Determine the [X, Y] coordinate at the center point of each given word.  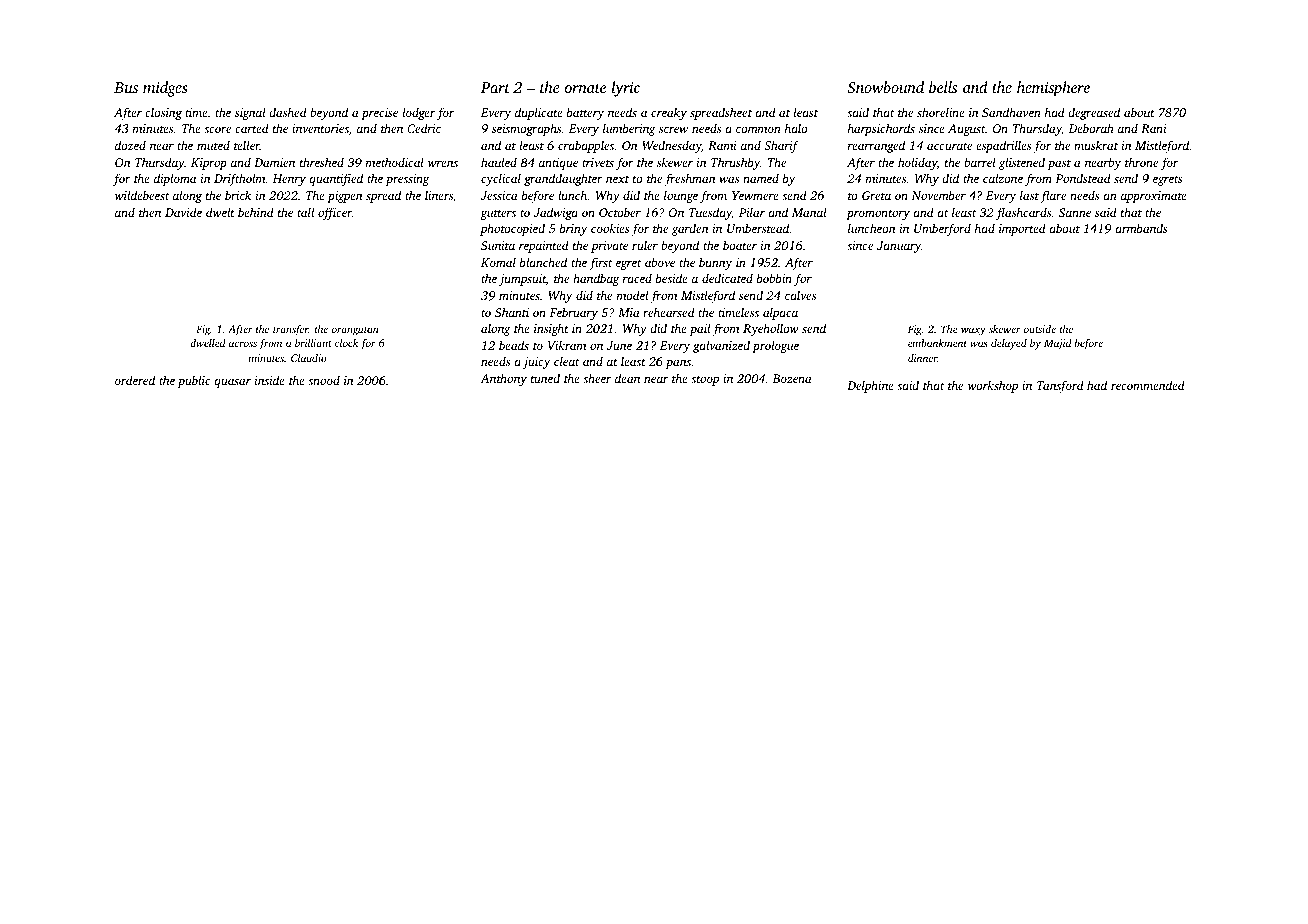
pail [700, 329]
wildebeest [142, 195]
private [609, 247]
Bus [126, 87]
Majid [1058, 344]
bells [943, 87]
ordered [135, 380]
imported [1022, 229]
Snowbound [885, 87]
